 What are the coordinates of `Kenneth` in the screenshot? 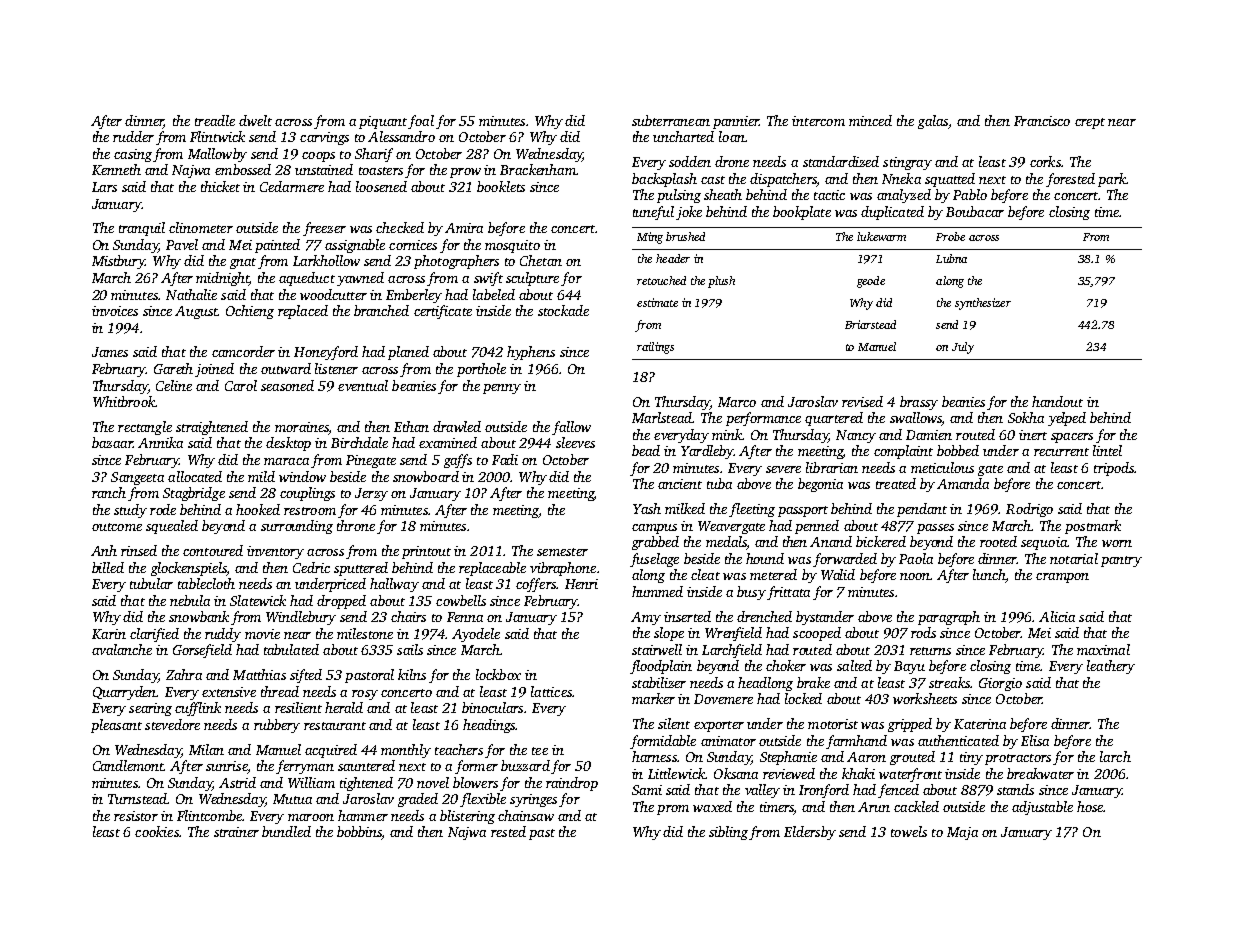 It's located at (116, 169).
